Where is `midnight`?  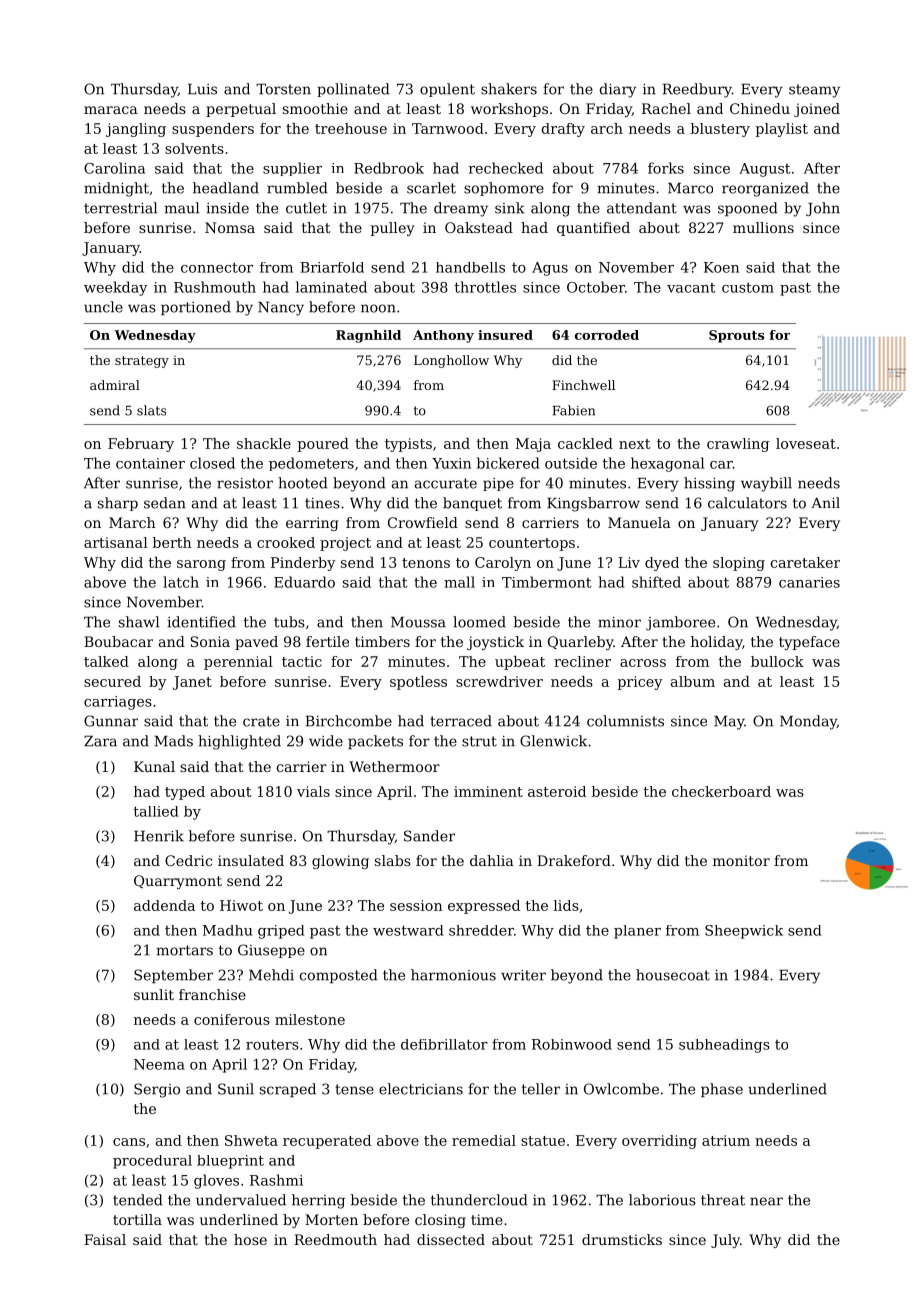
midnight is located at coordinates (116, 189).
